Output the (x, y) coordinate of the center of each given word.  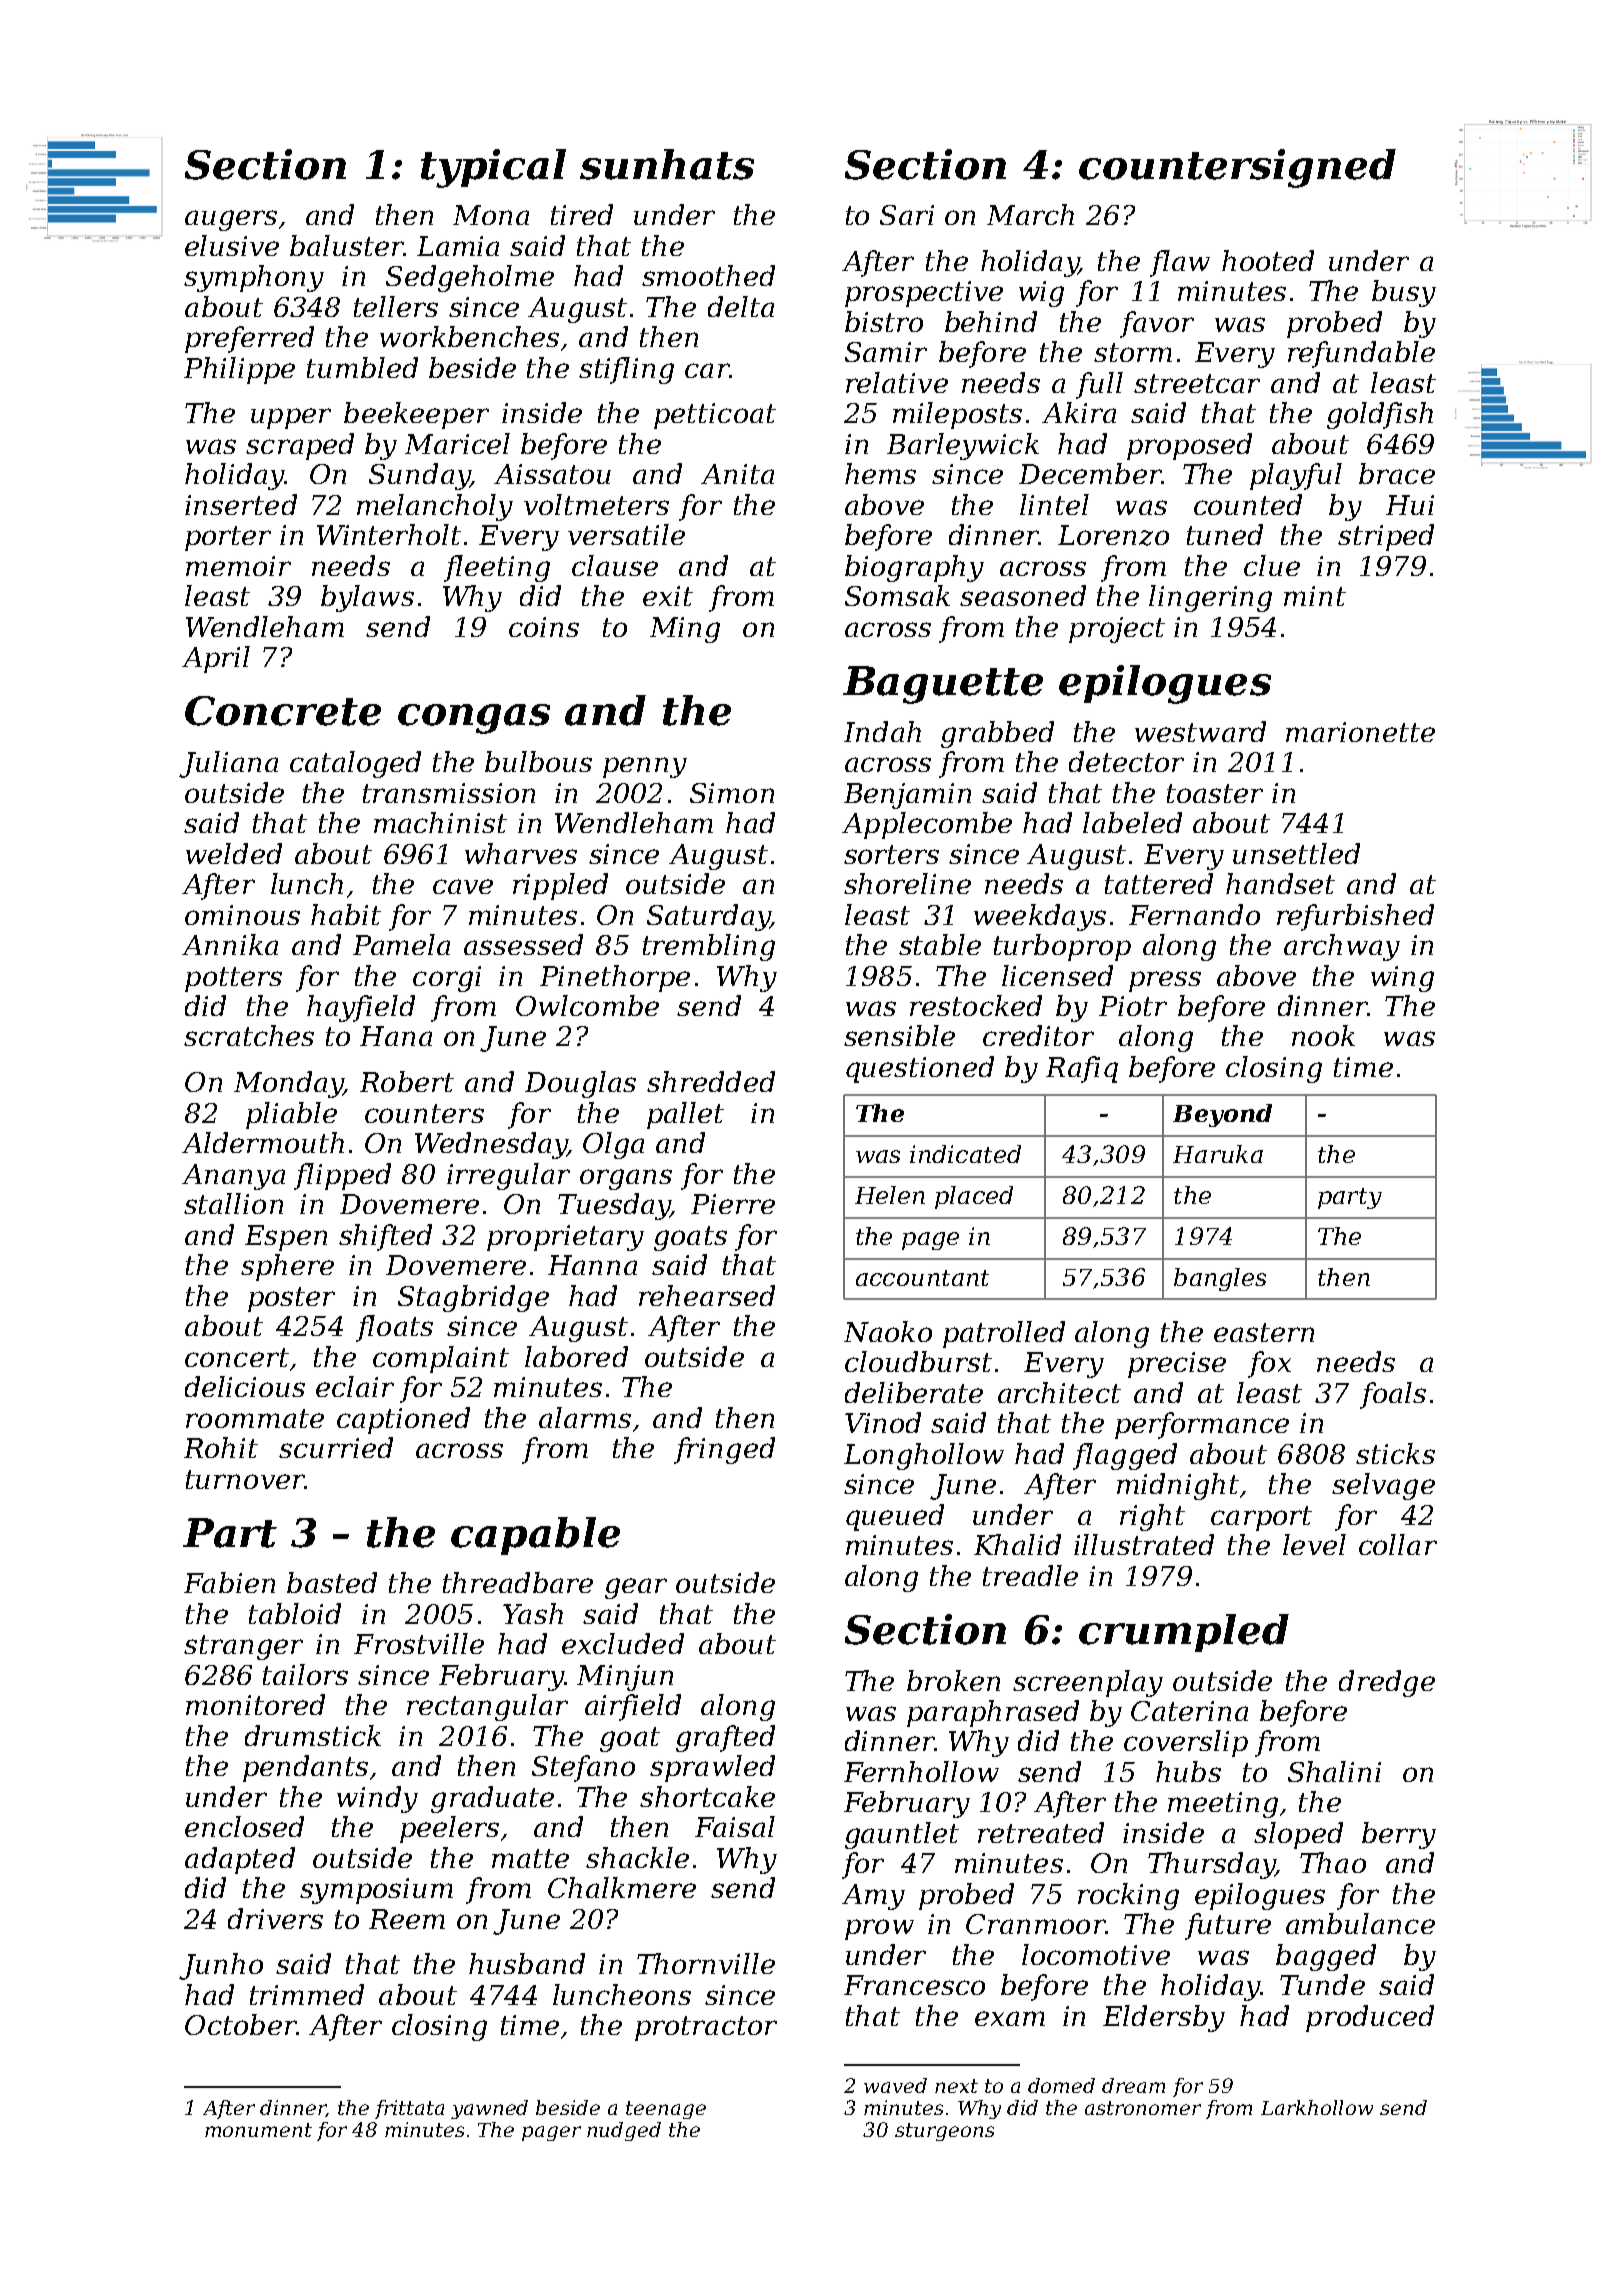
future (1228, 1926)
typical (493, 168)
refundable (1361, 354)
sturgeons (944, 2132)
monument (258, 2130)
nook (1323, 1035)
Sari (907, 215)
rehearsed (707, 1295)
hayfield (361, 1008)
